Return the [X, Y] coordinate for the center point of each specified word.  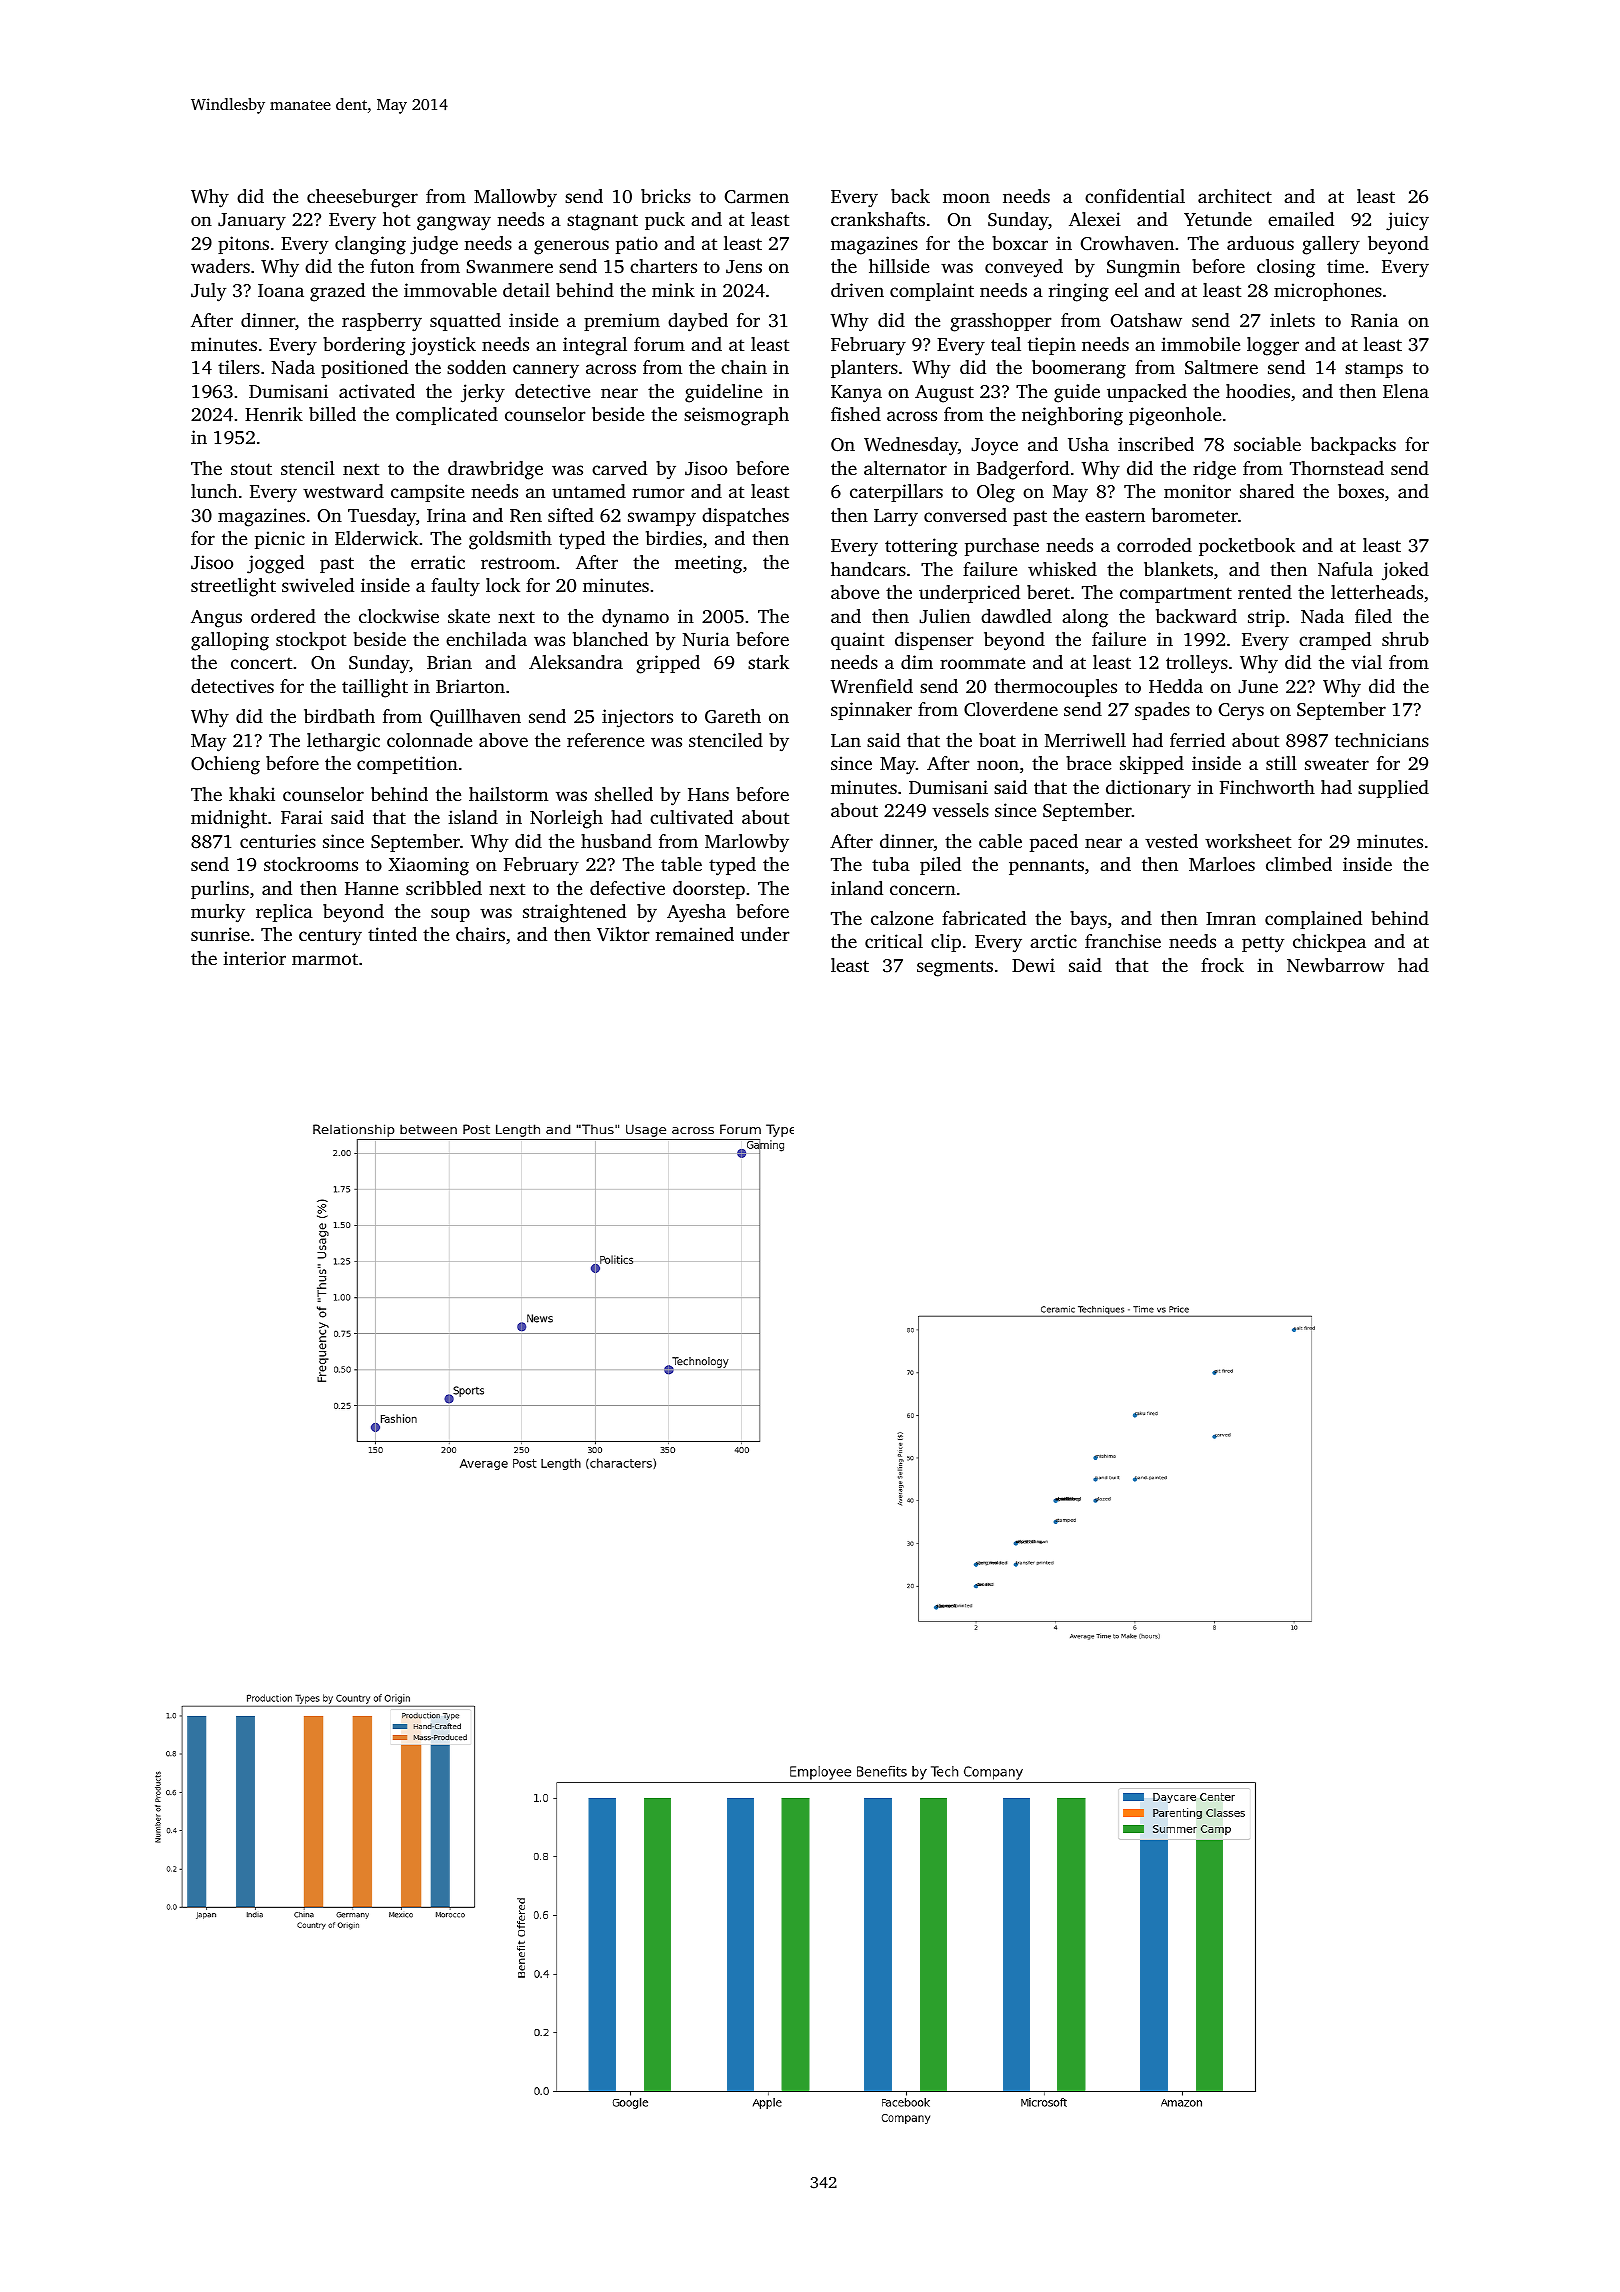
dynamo [635, 618]
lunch [214, 491]
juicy [1407, 221]
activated [377, 391]
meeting [708, 564]
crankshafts [878, 219]
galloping [230, 641]
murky [218, 913]
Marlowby [747, 843]
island [473, 817]
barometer [1195, 515]
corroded [1154, 545]
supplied [1393, 789]
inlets [1292, 320]
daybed [698, 322]
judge [434, 245]
